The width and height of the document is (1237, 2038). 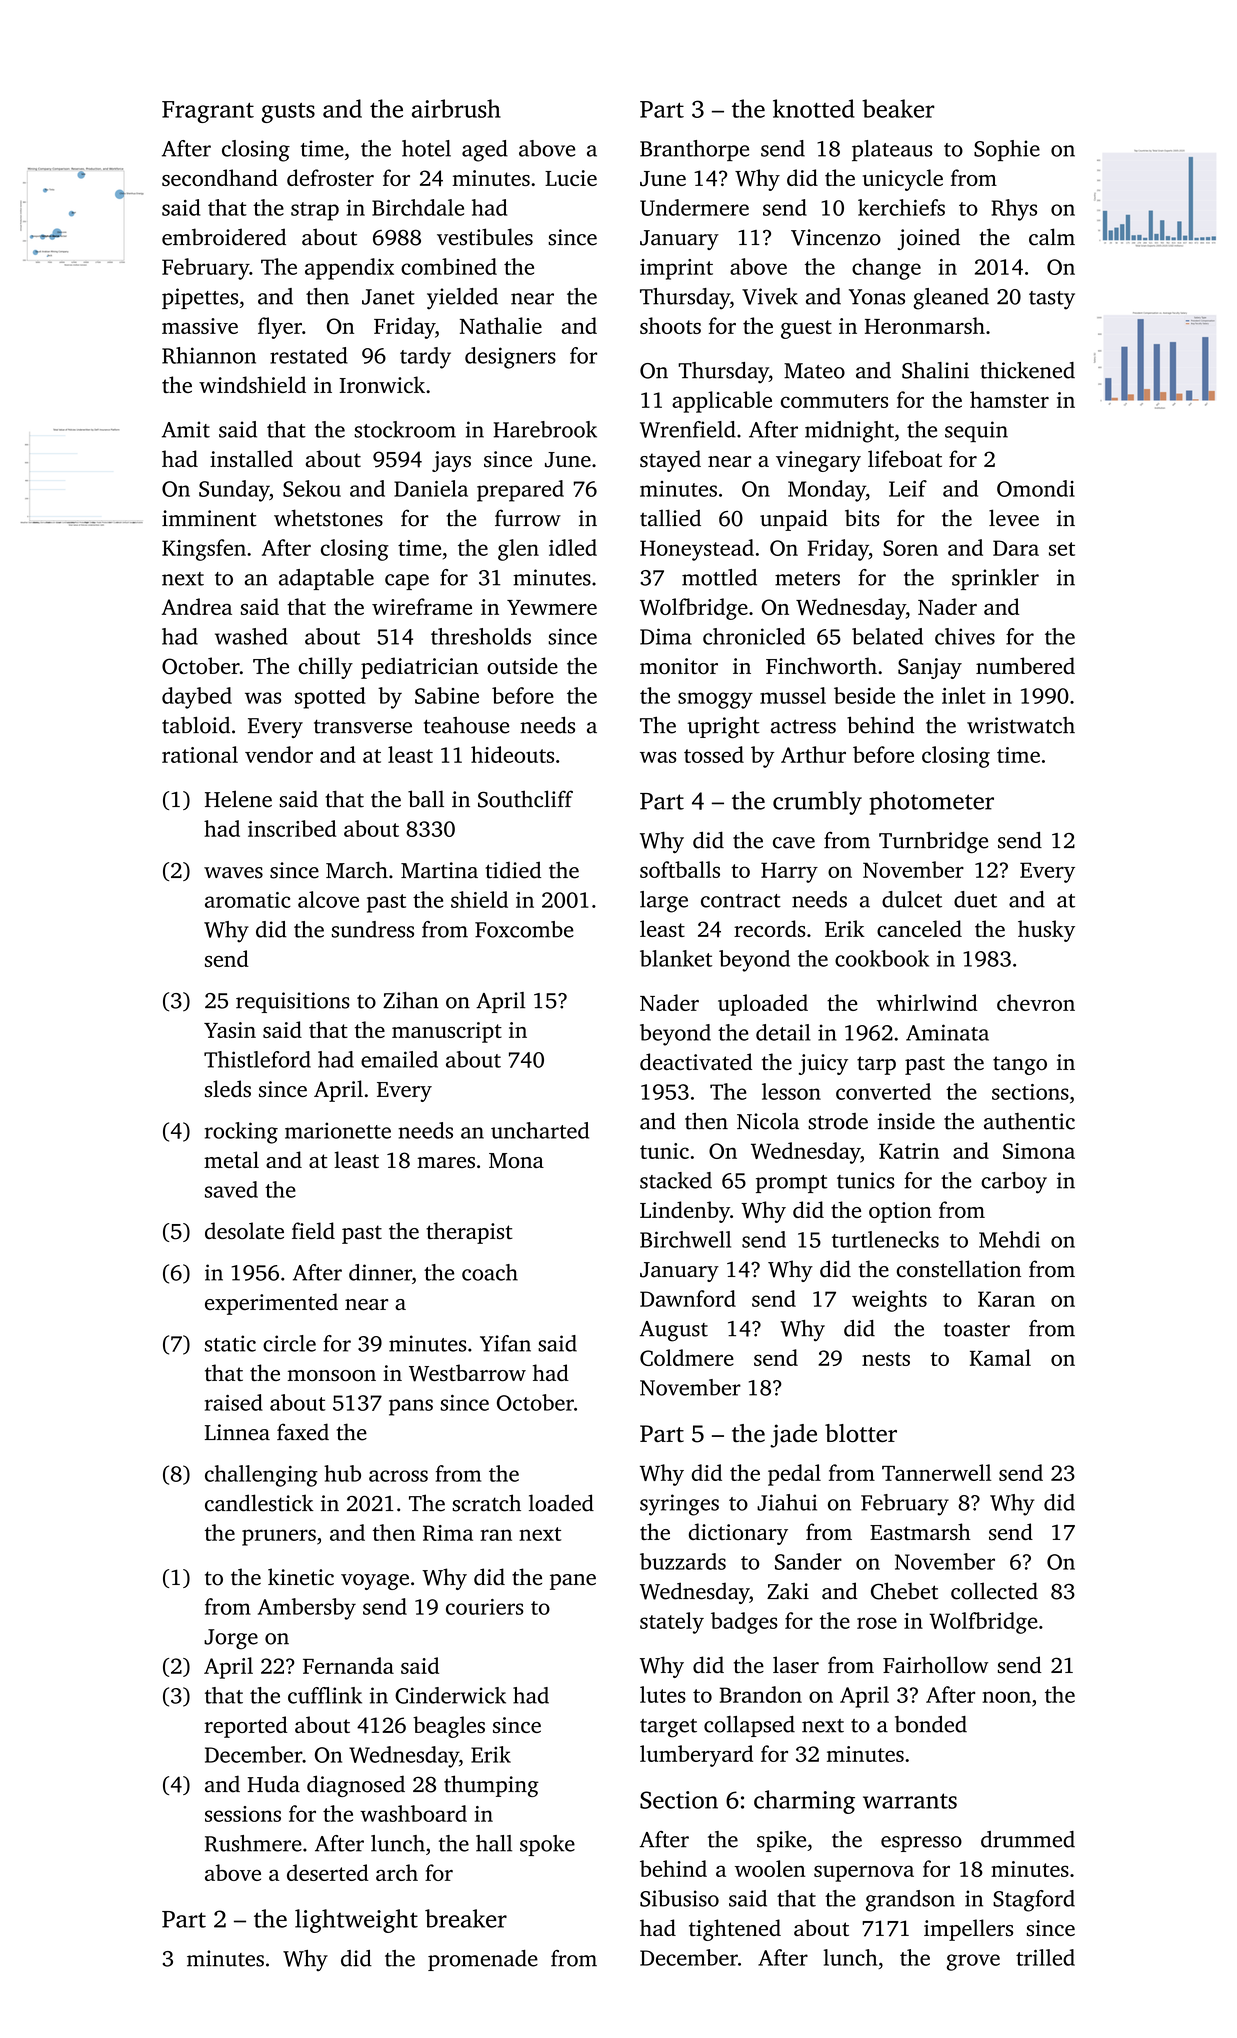 I want to click on alcove, so click(x=328, y=899).
